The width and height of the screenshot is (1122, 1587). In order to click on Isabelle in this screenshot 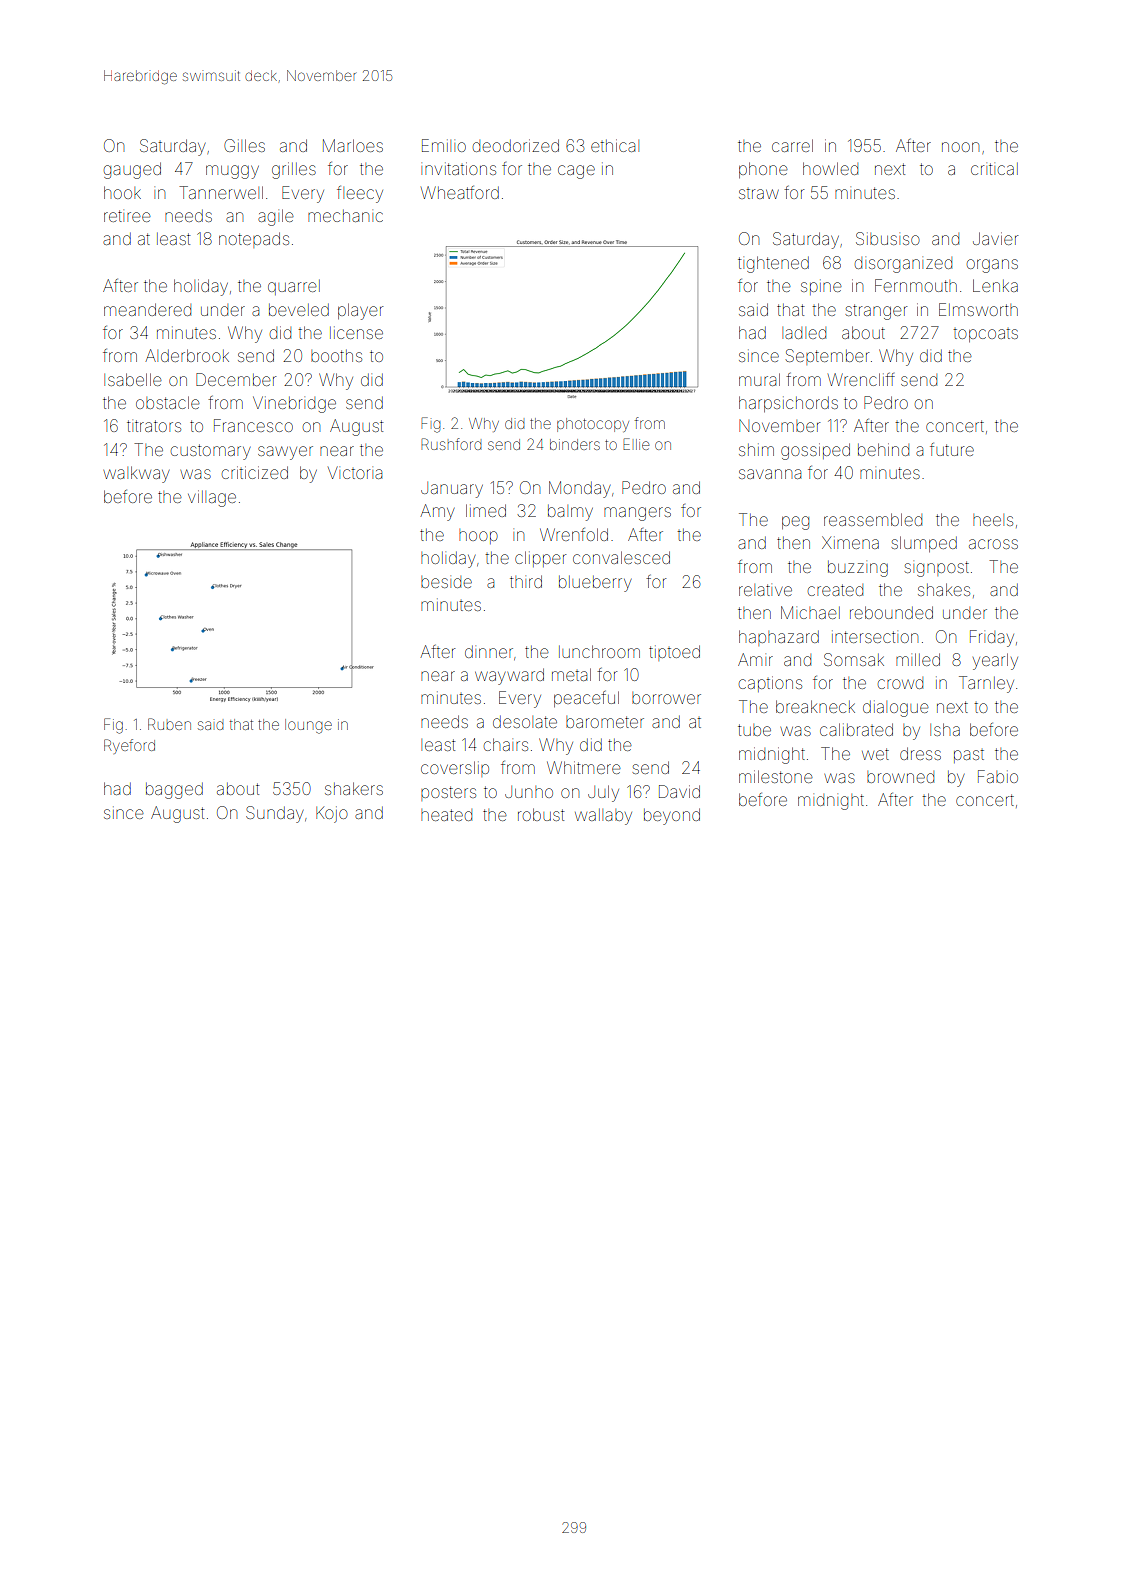, I will do `click(132, 379)`.
